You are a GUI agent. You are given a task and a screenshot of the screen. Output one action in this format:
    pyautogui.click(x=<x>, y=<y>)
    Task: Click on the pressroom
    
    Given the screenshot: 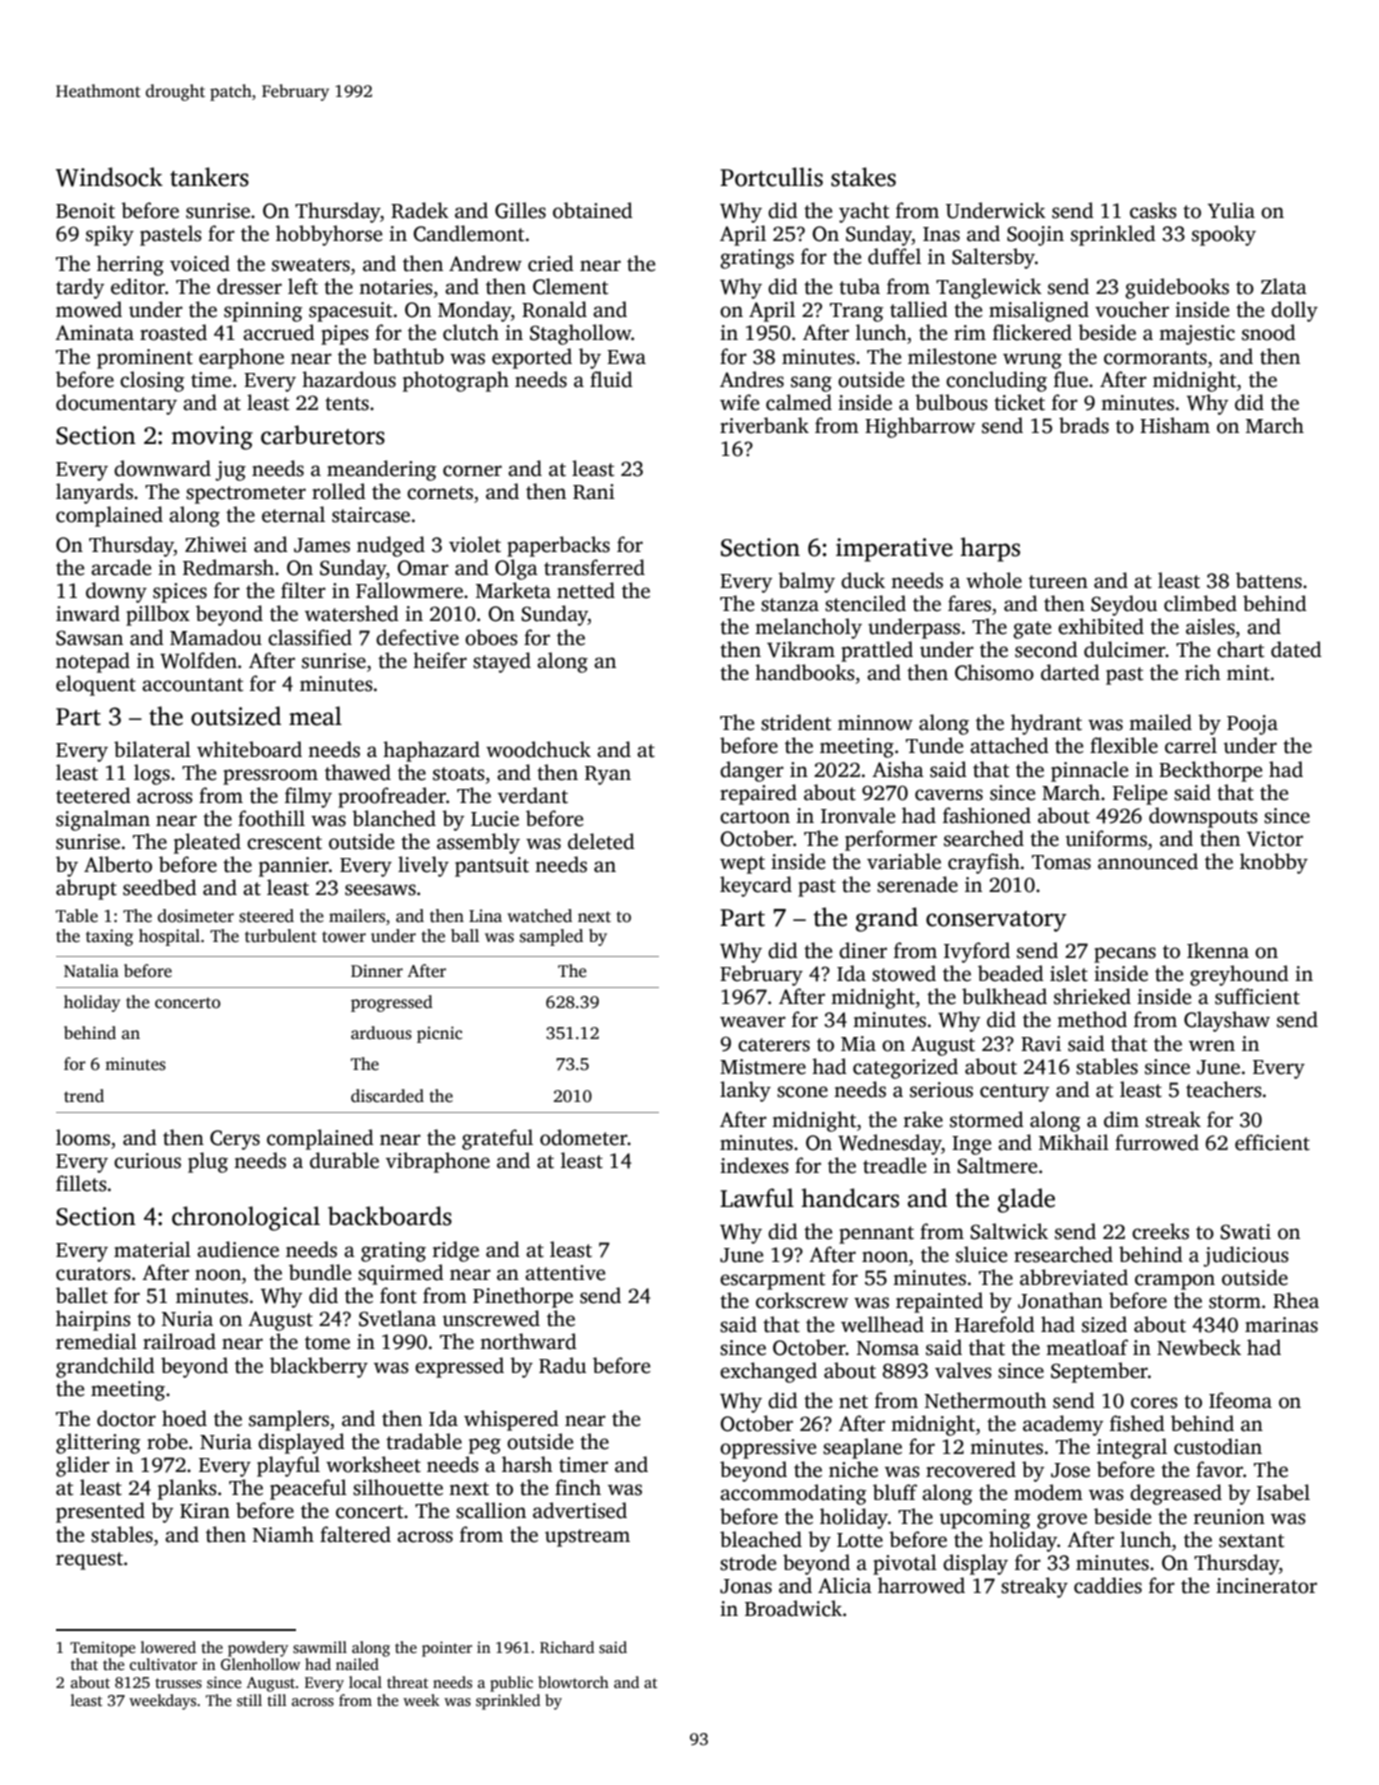 What is the action you would take?
    pyautogui.click(x=270, y=777)
